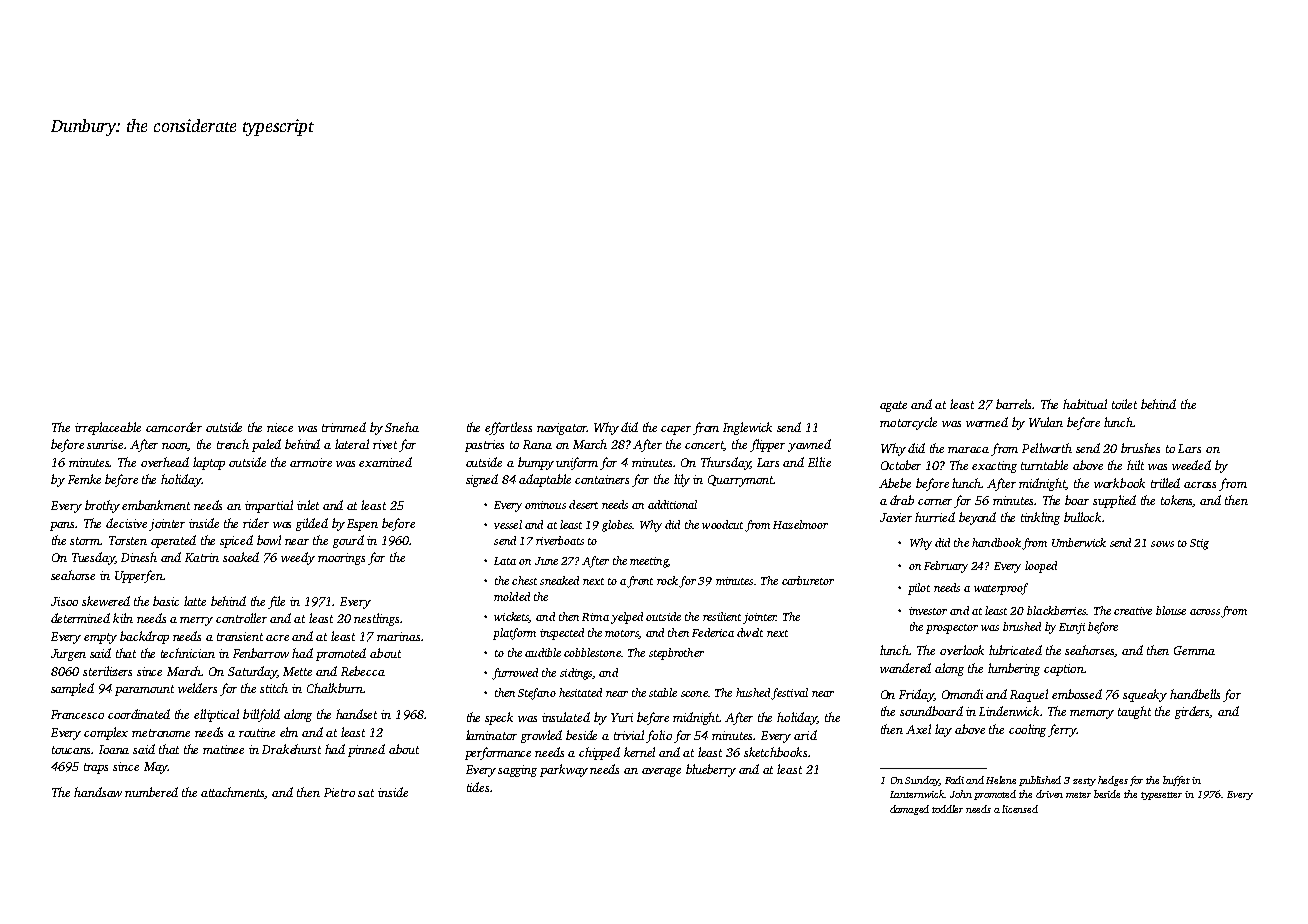  I want to click on barrels, so click(1014, 404).
